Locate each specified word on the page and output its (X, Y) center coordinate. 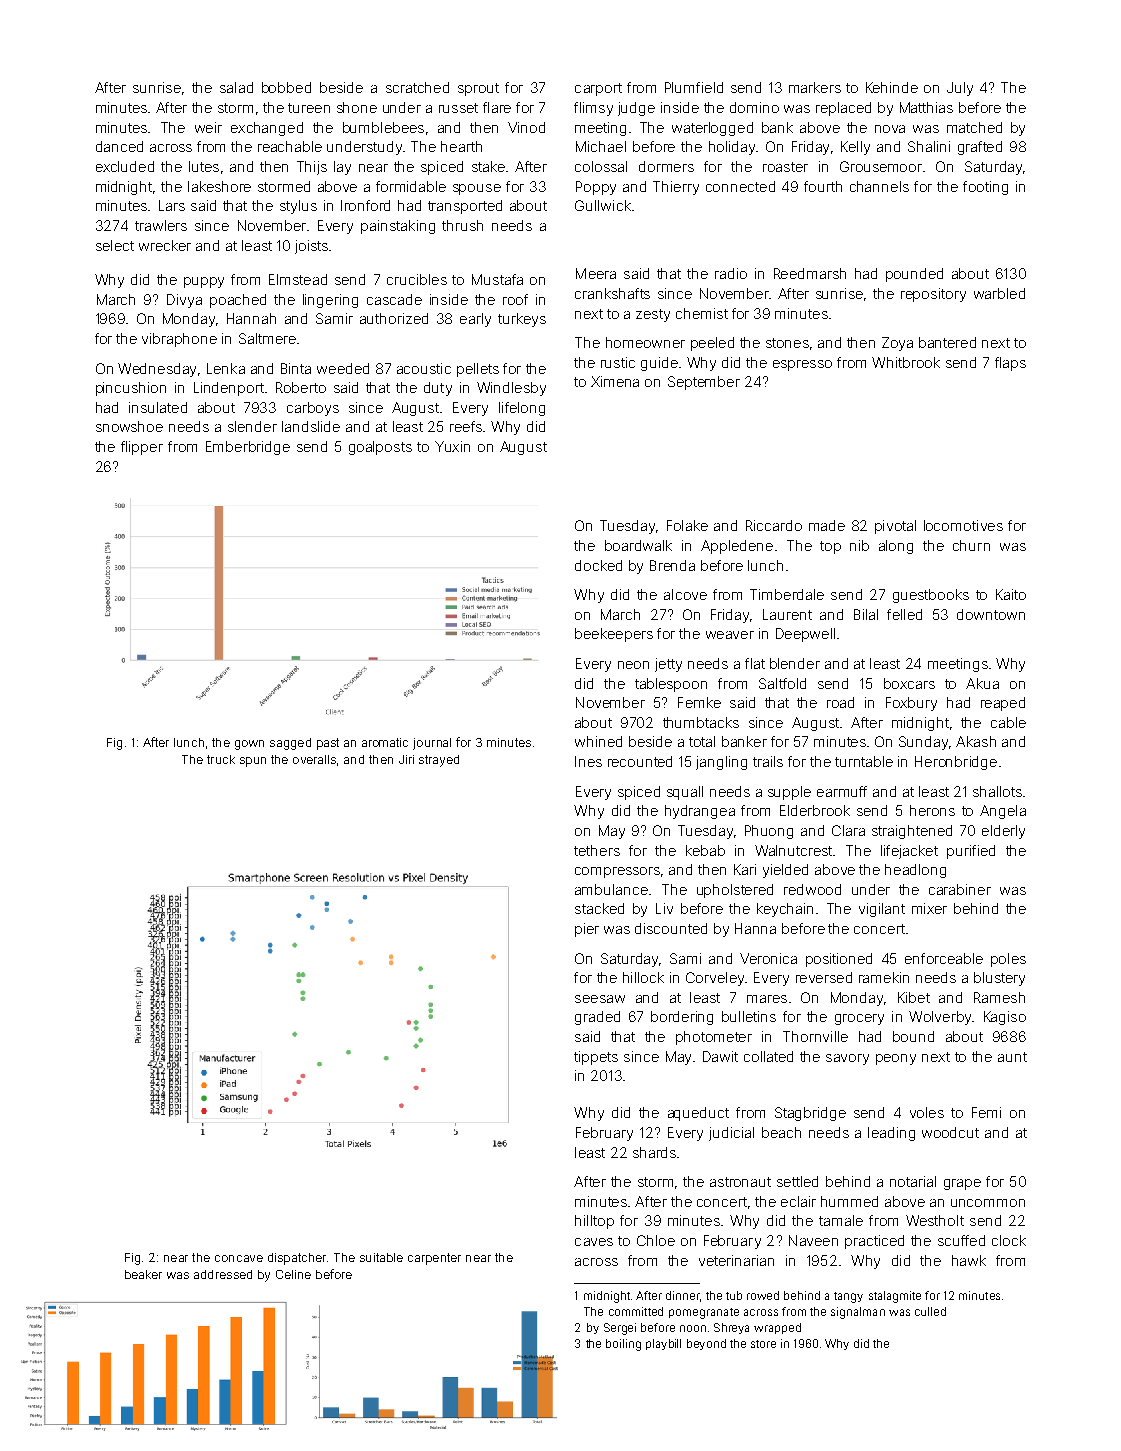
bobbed (286, 87)
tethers (597, 850)
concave (239, 1258)
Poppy (596, 188)
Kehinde (892, 87)
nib (859, 545)
